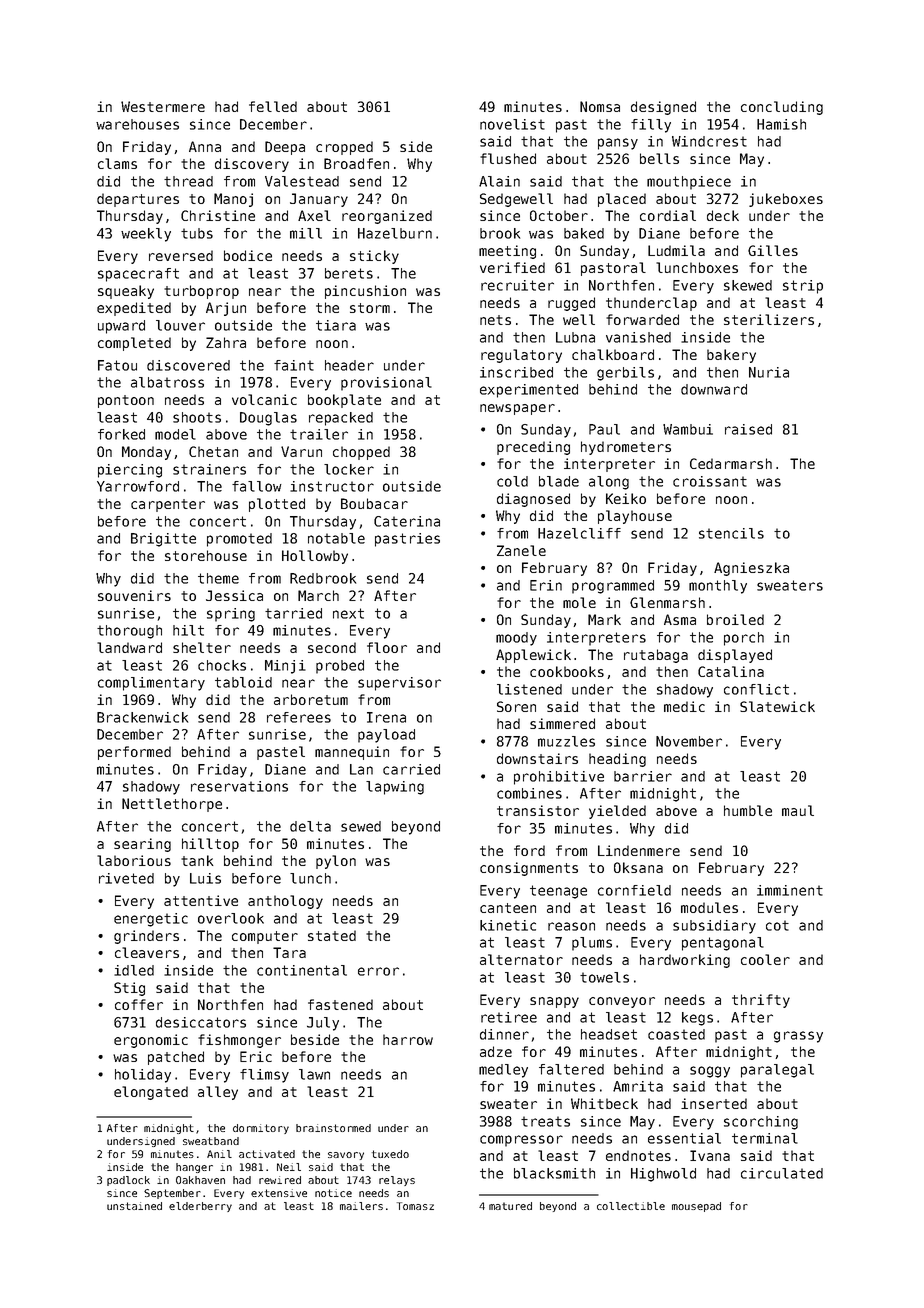 Image resolution: width=924 pixels, height=1308 pixels. What do you see at coordinates (163, 106) in the page?
I see `Westermere` at bounding box center [163, 106].
